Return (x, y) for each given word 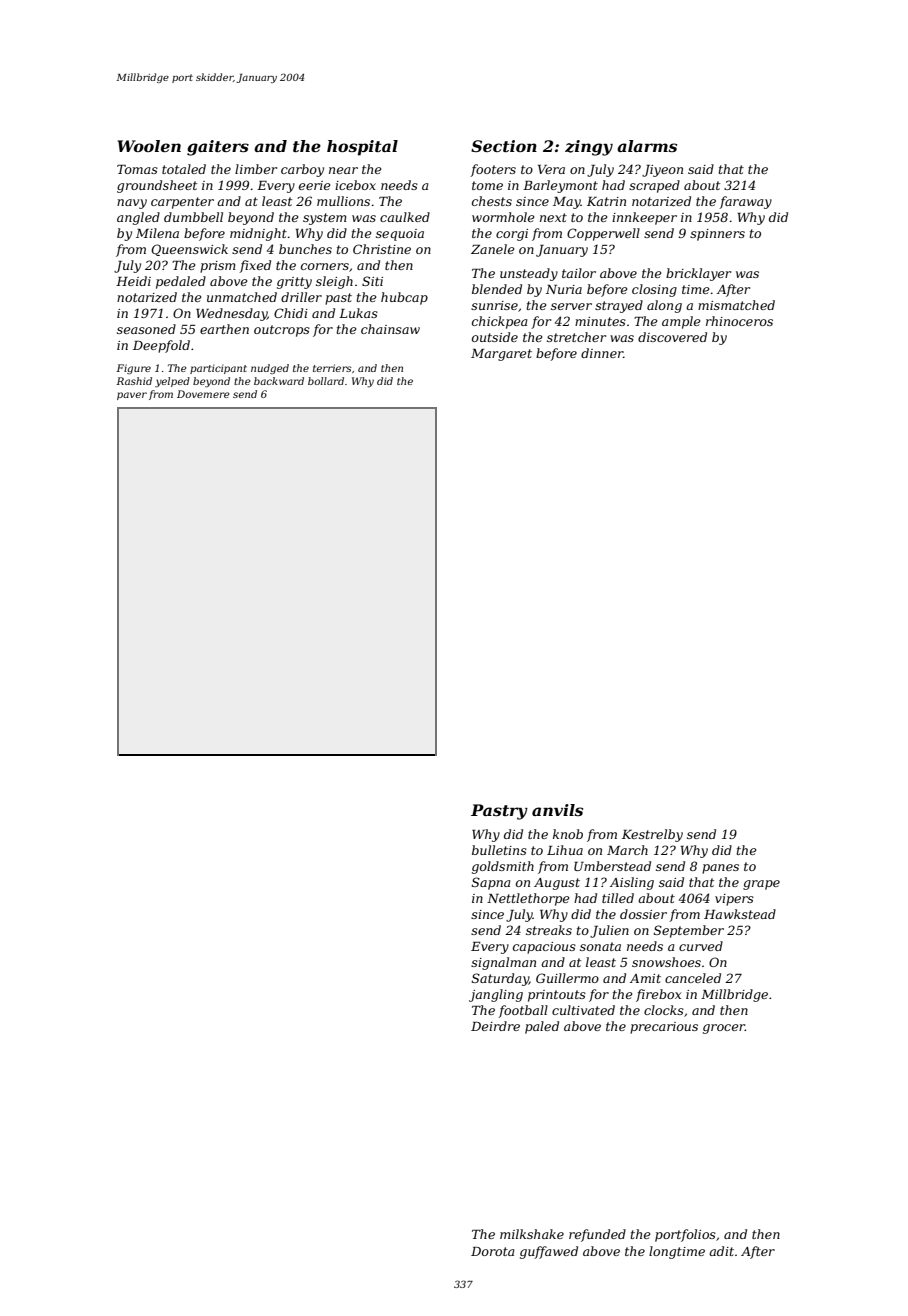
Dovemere (203, 394)
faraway (745, 202)
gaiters (218, 148)
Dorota (492, 1251)
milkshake (532, 1234)
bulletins (499, 850)
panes (720, 869)
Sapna (491, 883)
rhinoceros (739, 321)
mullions (343, 201)
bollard (326, 381)
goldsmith (503, 867)
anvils (557, 810)
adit (721, 1251)
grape (761, 885)
